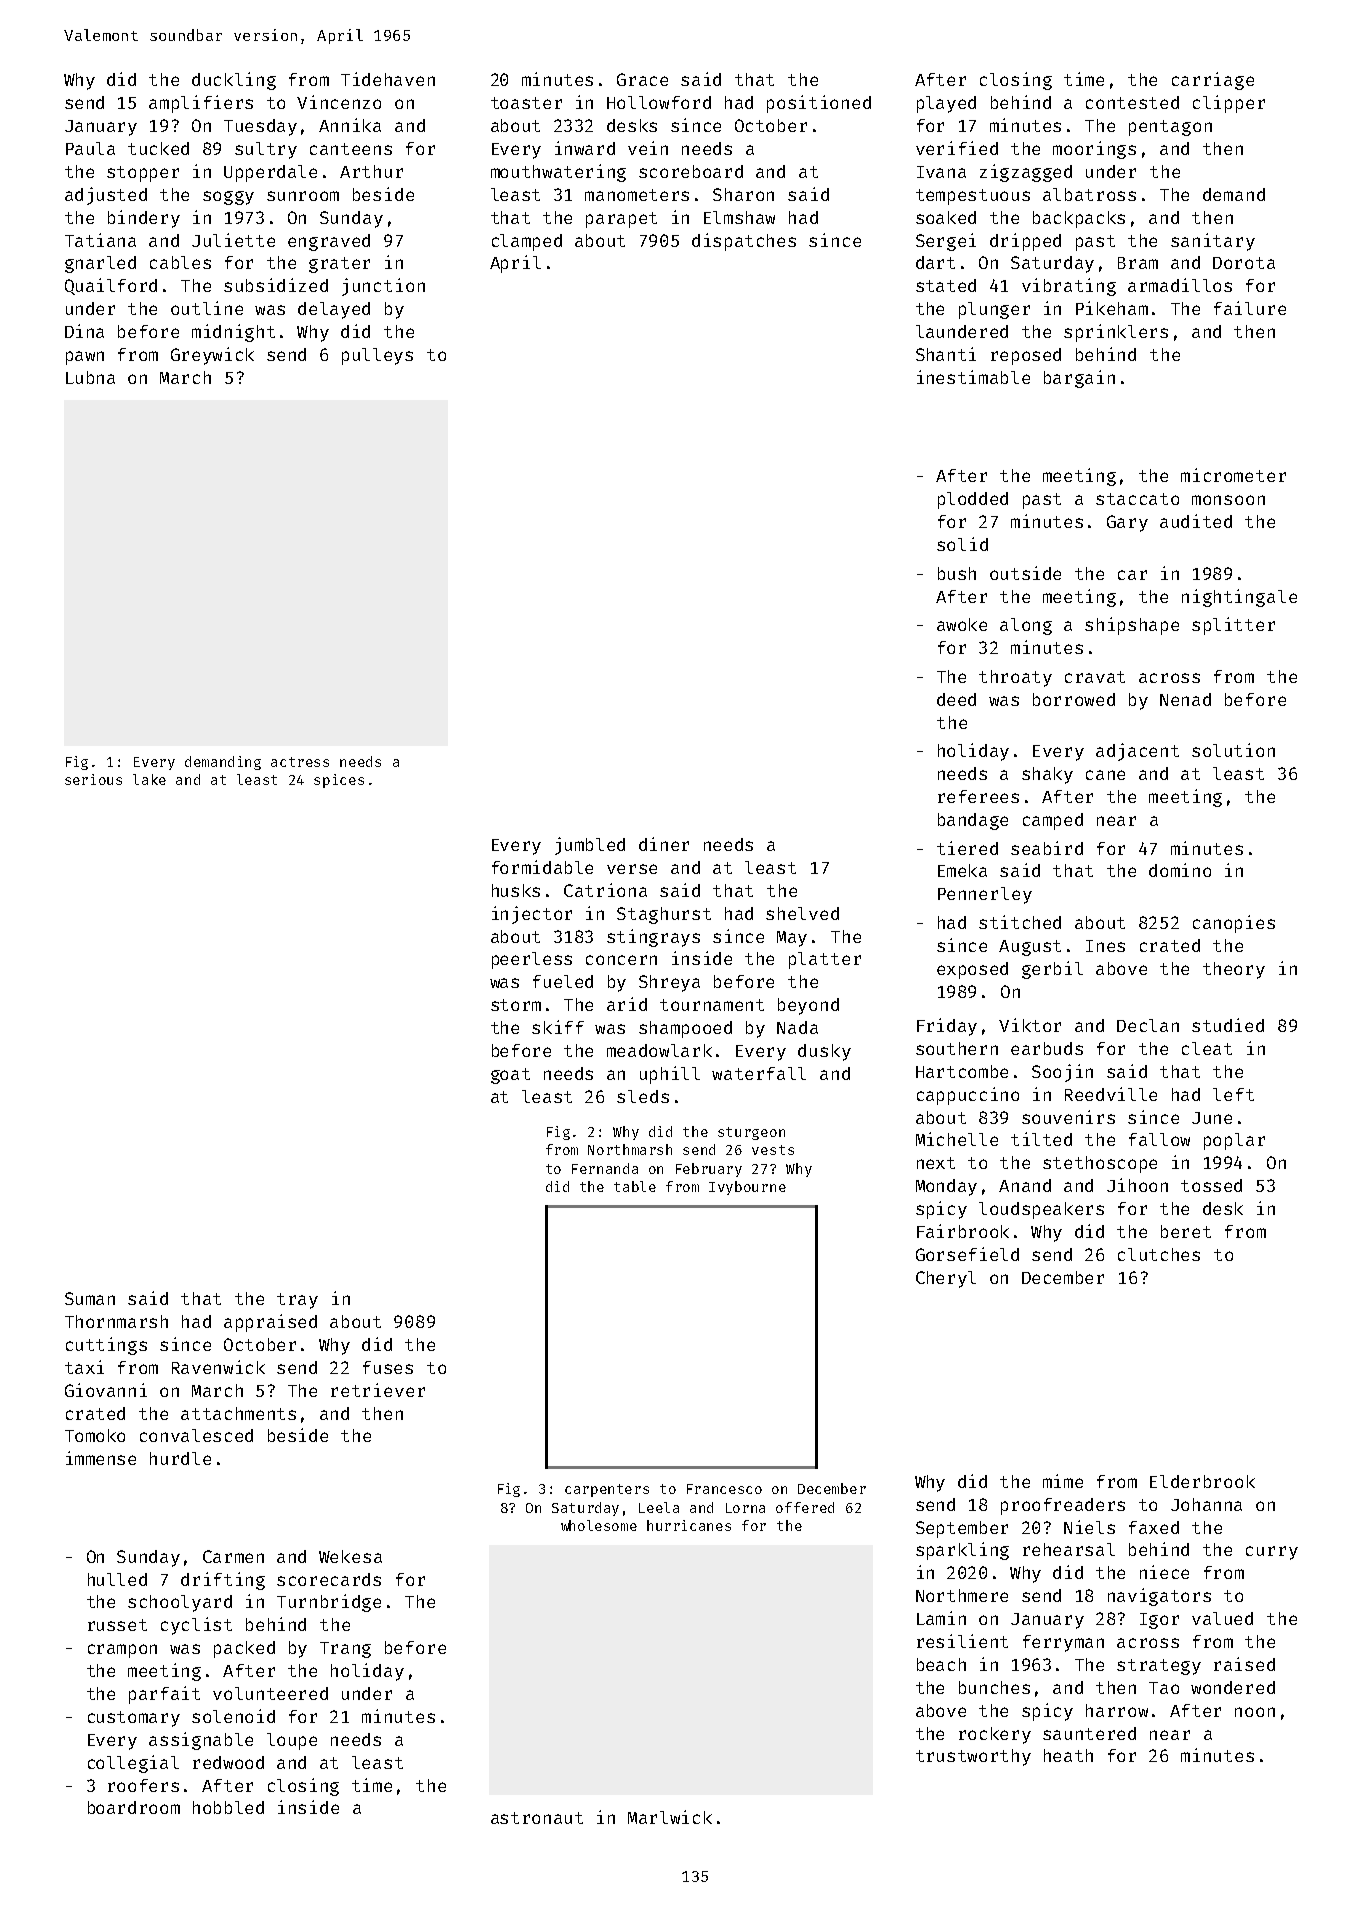 Image resolution: width=1363 pixels, height=1928 pixels. Describe the element at coordinates (134, 1807) in the screenshot. I see `boardroom` at that location.
